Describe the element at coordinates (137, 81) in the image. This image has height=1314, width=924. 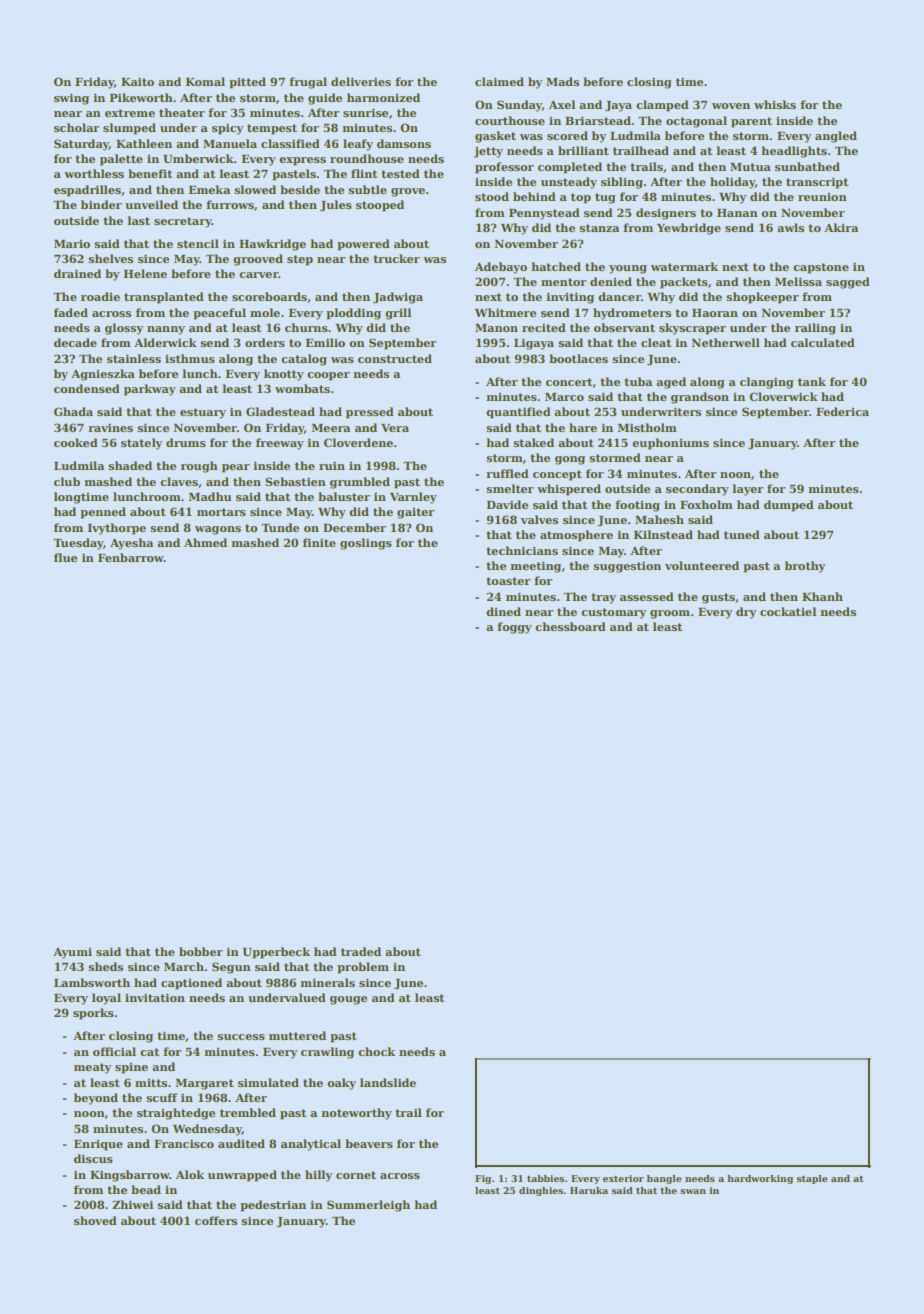
I see `Kaito` at that location.
